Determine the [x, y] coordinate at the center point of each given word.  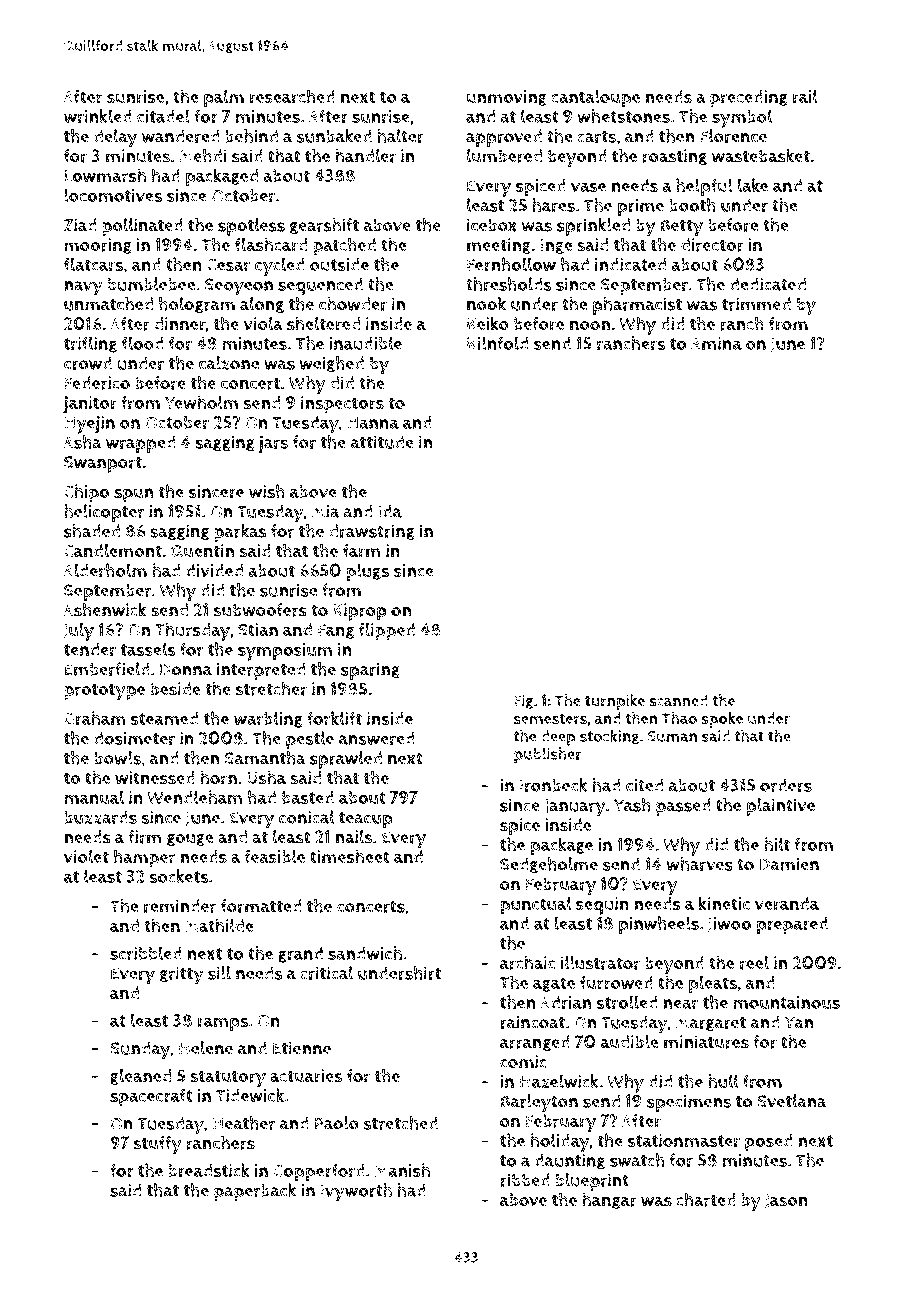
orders [786, 785]
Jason [786, 1201]
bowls [117, 758]
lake [753, 185]
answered [377, 738]
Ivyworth [356, 1192]
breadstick [209, 1170]
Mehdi [203, 155]
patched [344, 246]
